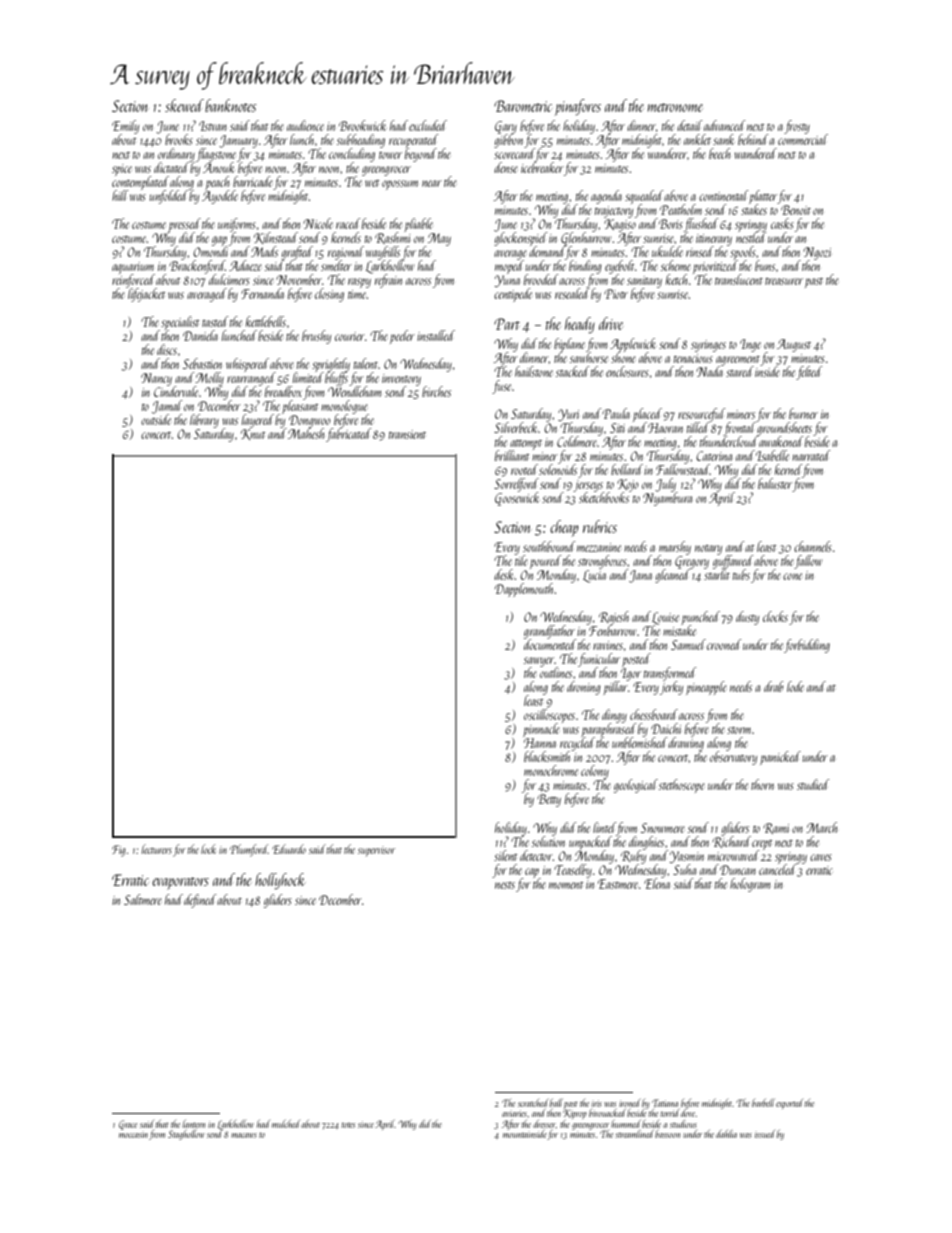  What do you see at coordinates (556, 1103) in the document?
I see `ball` at bounding box center [556, 1103].
